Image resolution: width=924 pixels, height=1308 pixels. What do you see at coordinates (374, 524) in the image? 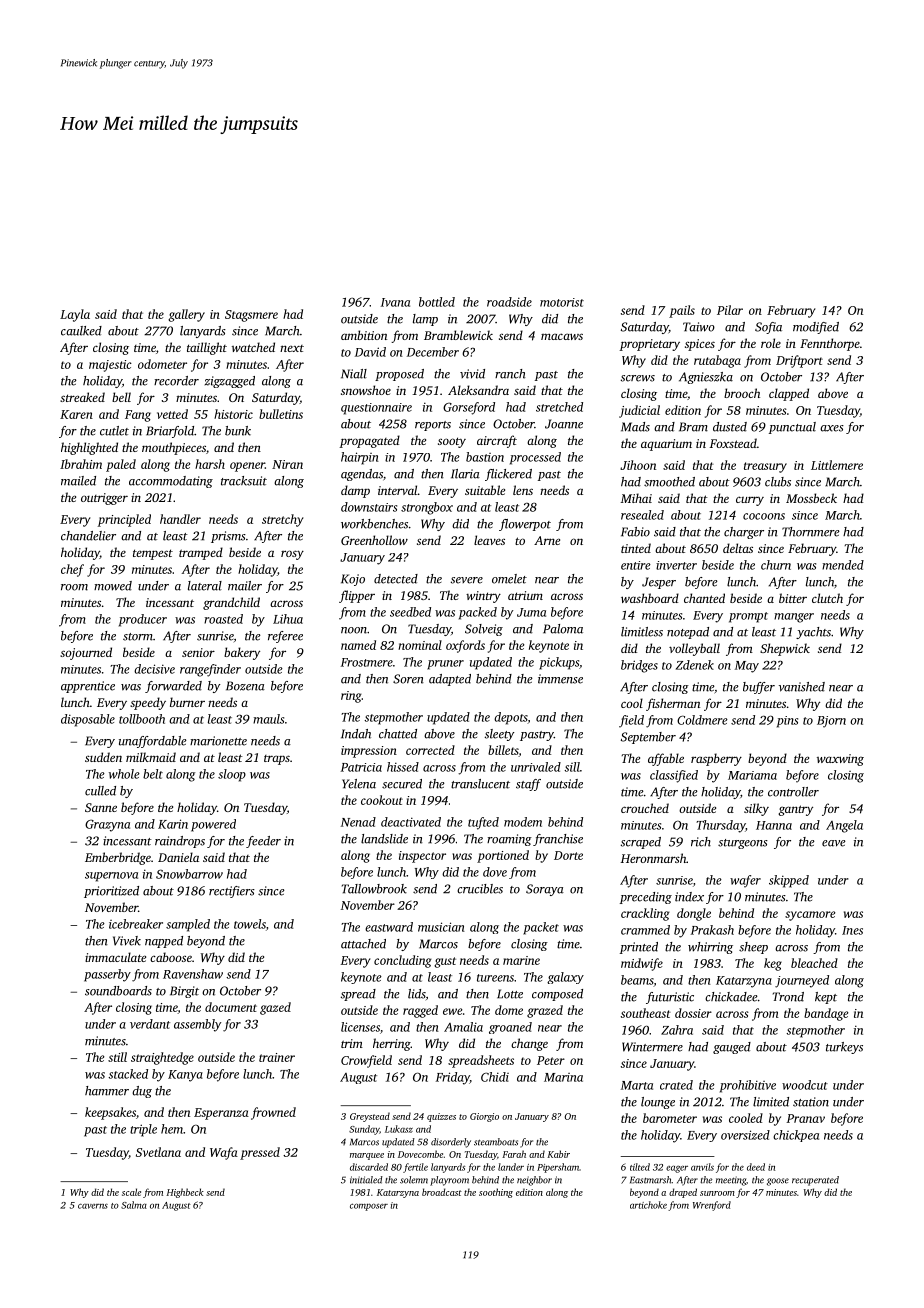
I see `workbenches` at bounding box center [374, 524].
